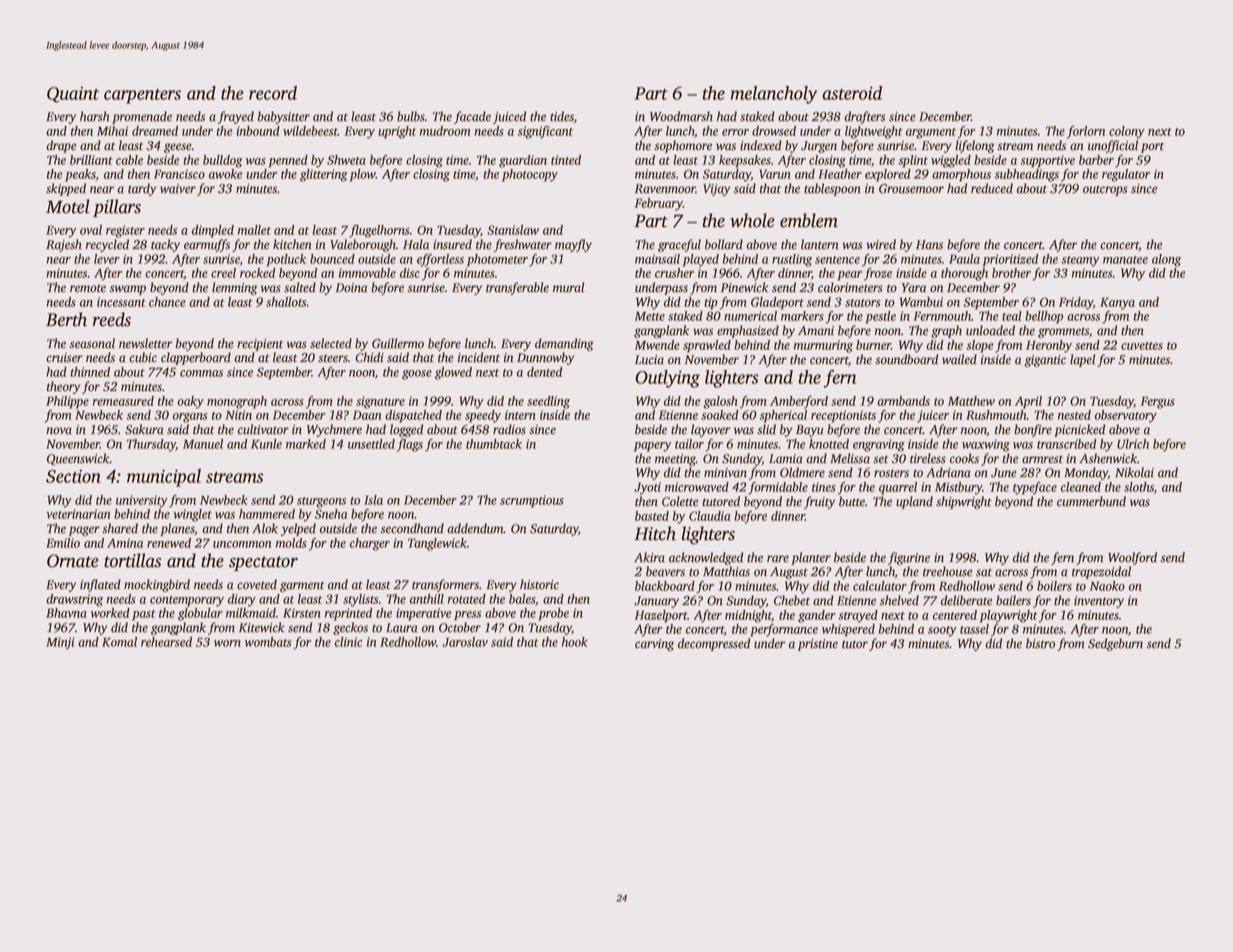 The width and height of the document is (1233, 952). What do you see at coordinates (906, 359) in the document?
I see `soundboard` at bounding box center [906, 359].
